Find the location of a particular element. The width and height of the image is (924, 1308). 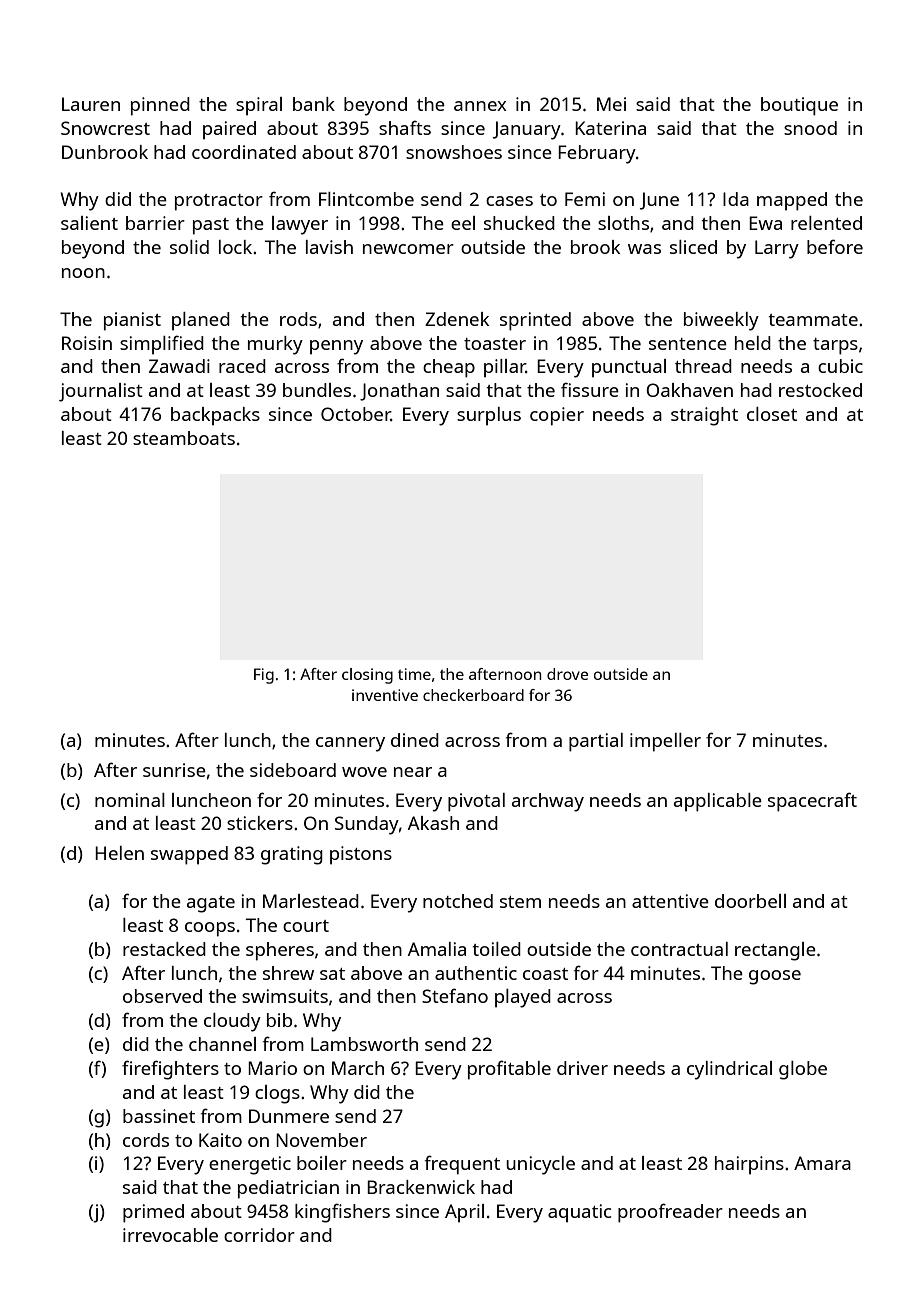

notched is located at coordinates (458, 901).
